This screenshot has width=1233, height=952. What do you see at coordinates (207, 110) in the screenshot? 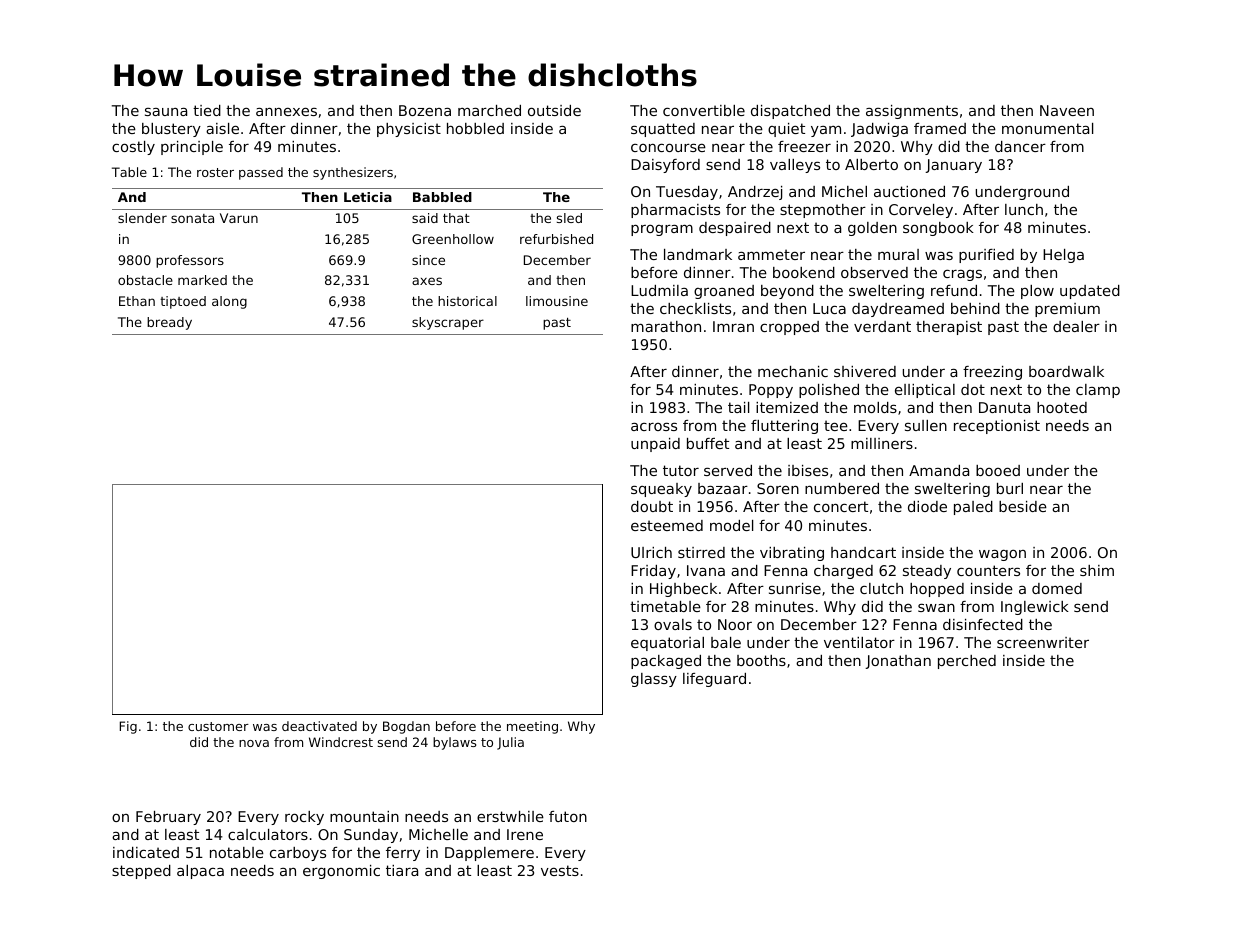
I see `tied` at bounding box center [207, 110].
